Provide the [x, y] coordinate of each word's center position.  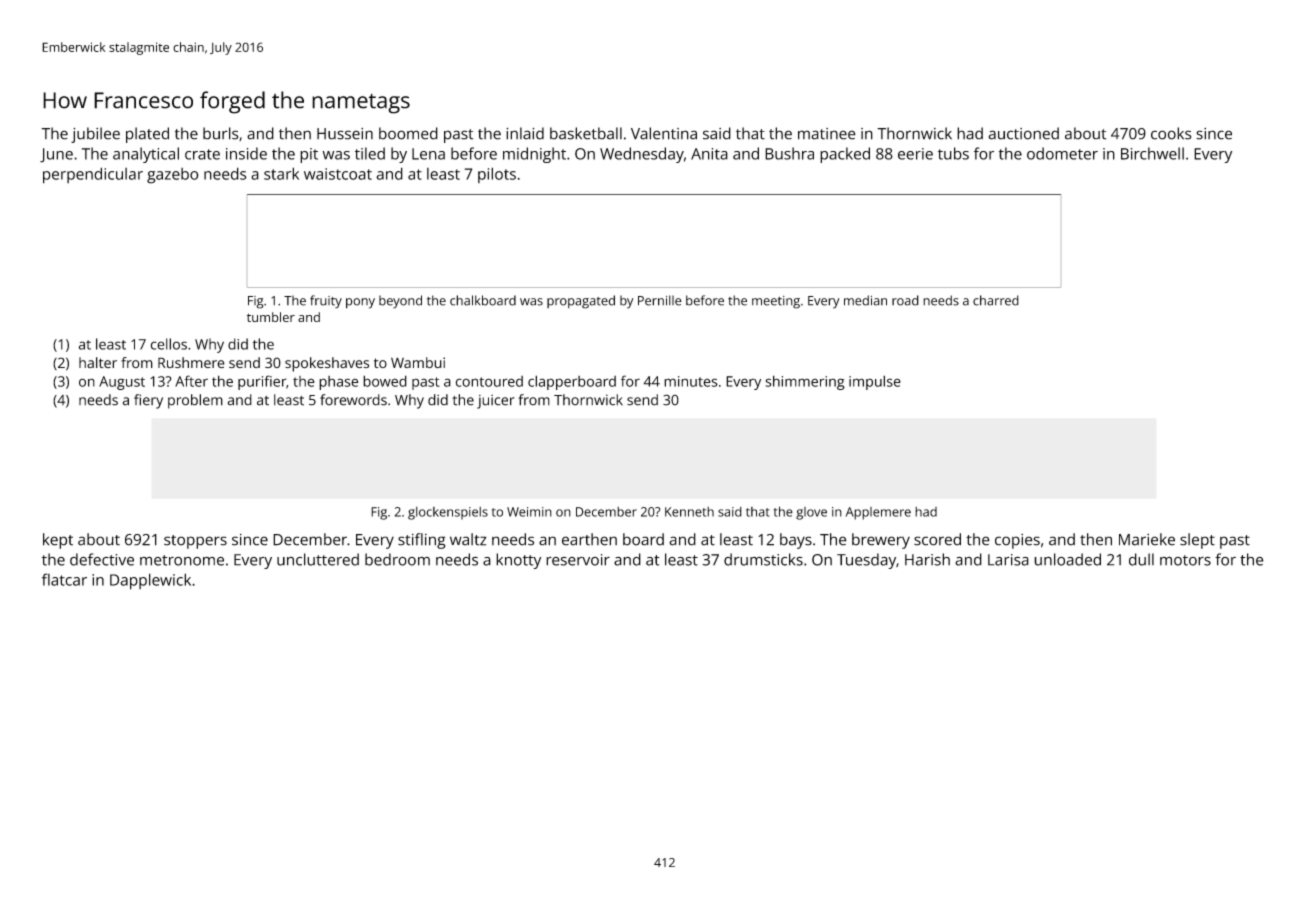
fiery [148, 401]
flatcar [64, 579]
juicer [496, 401]
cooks [1171, 133]
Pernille [660, 300]
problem [195, 401]
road [905, 300]
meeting [776, 302]
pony [360, 303]
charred [996, 300]
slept [1197, 541]
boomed [408, 133]
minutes [691, 381]
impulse [875, 382]
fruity [326, 302]
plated [147, 135]
